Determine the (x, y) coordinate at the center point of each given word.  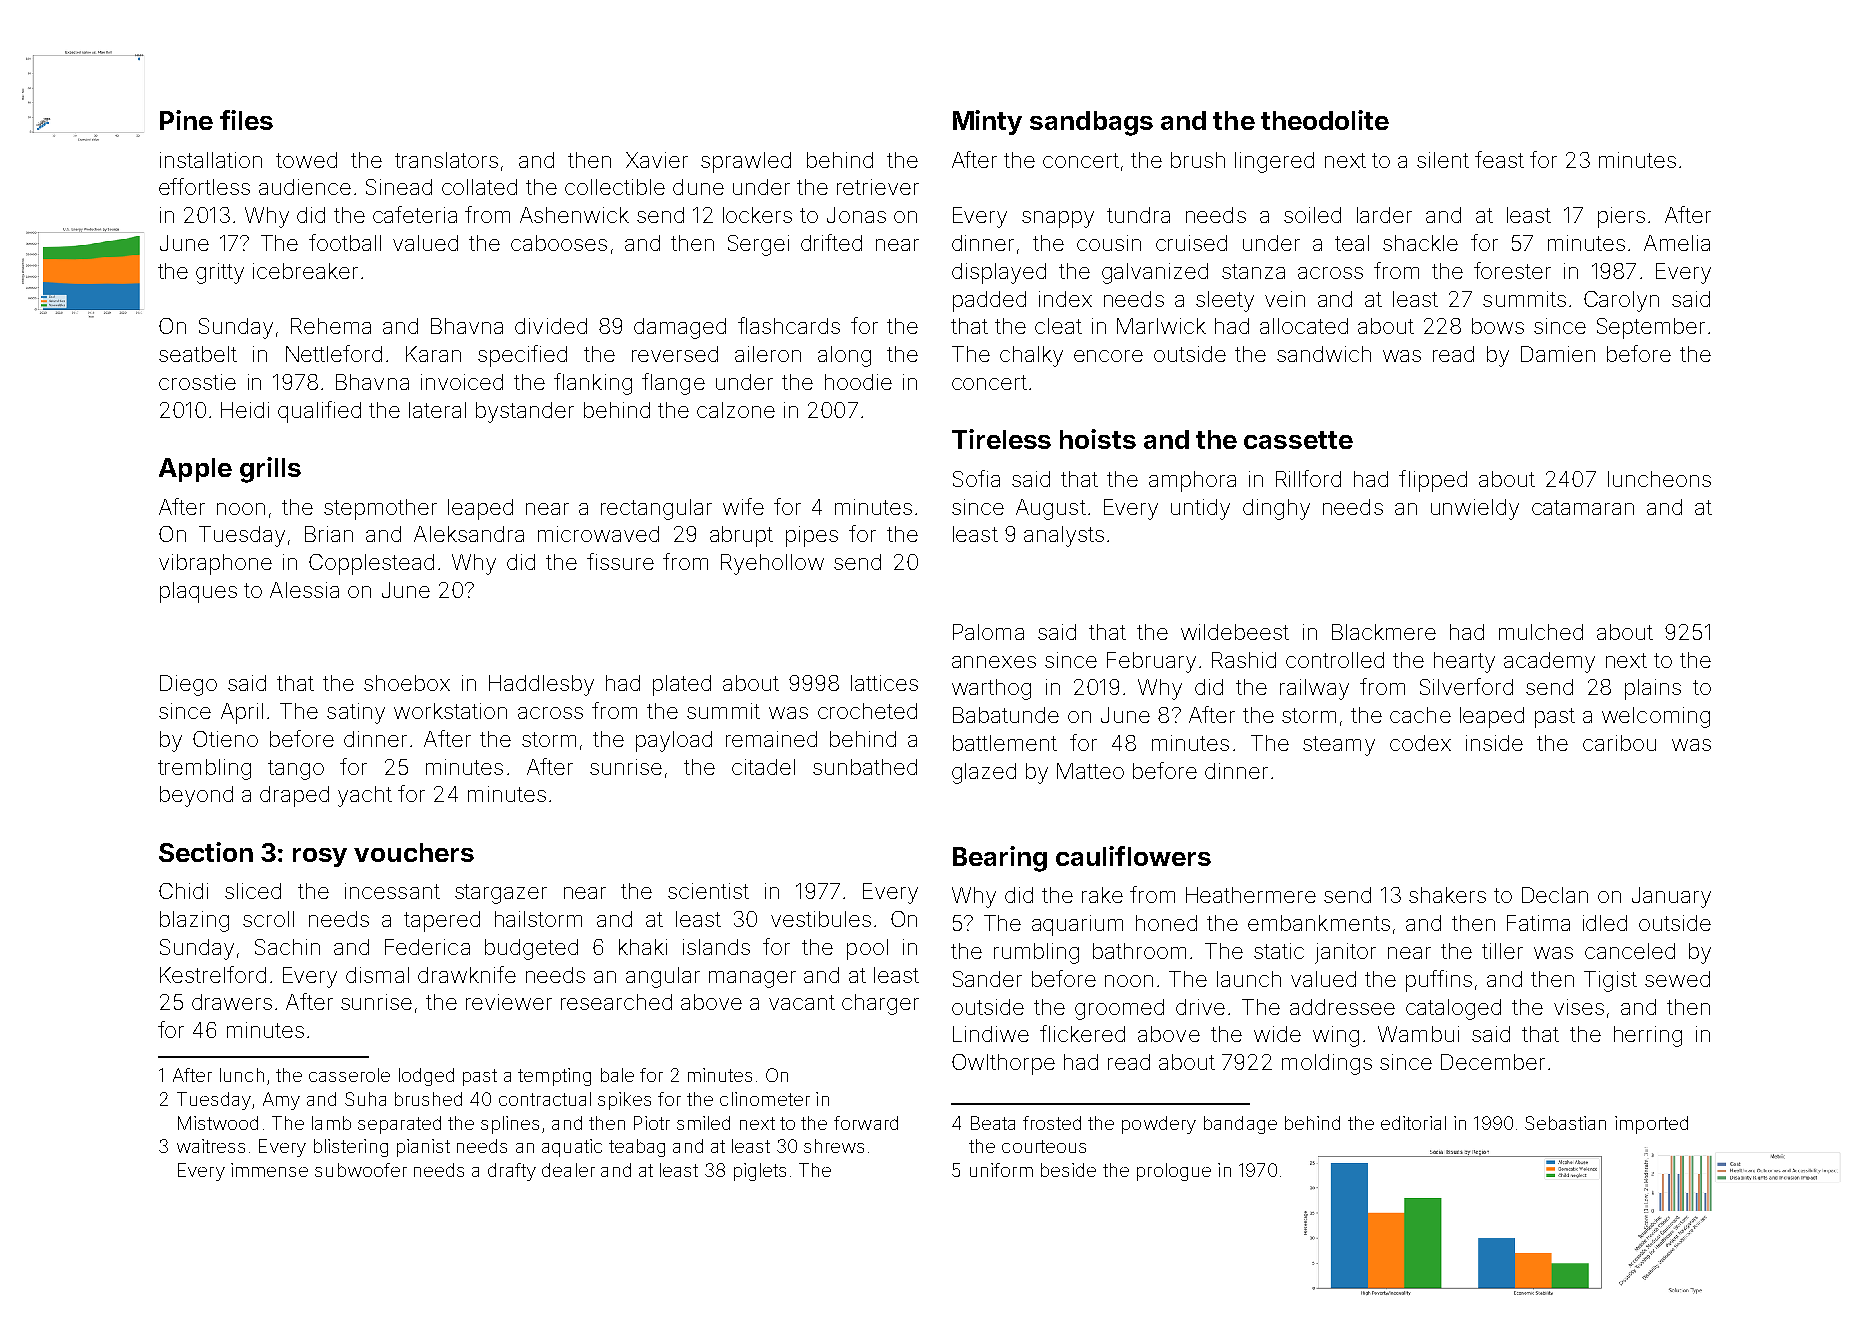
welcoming (1656, 717)
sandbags (1091, 123)
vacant (802, 1002)
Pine (186, 120)
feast (1499, 159)
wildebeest (1235, 632)
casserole (349, 1075)
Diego (188, 685)
